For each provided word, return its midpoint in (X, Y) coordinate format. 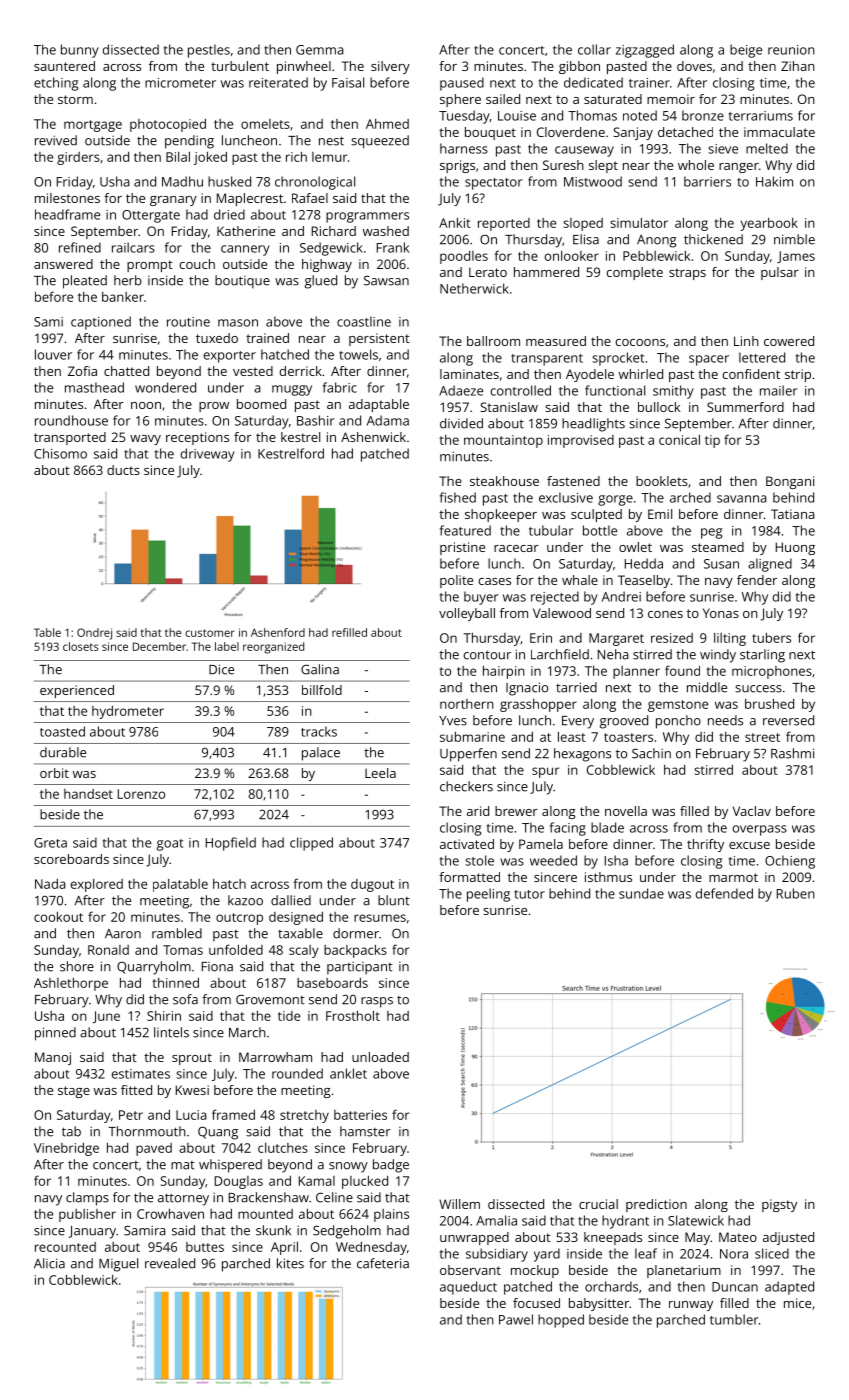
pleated (85, 282)
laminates (469, 374)
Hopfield (231, 844)
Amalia (496, 1220)
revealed (170, 1263)
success (758, 689)
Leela (380, 773)
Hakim (774, 181)
